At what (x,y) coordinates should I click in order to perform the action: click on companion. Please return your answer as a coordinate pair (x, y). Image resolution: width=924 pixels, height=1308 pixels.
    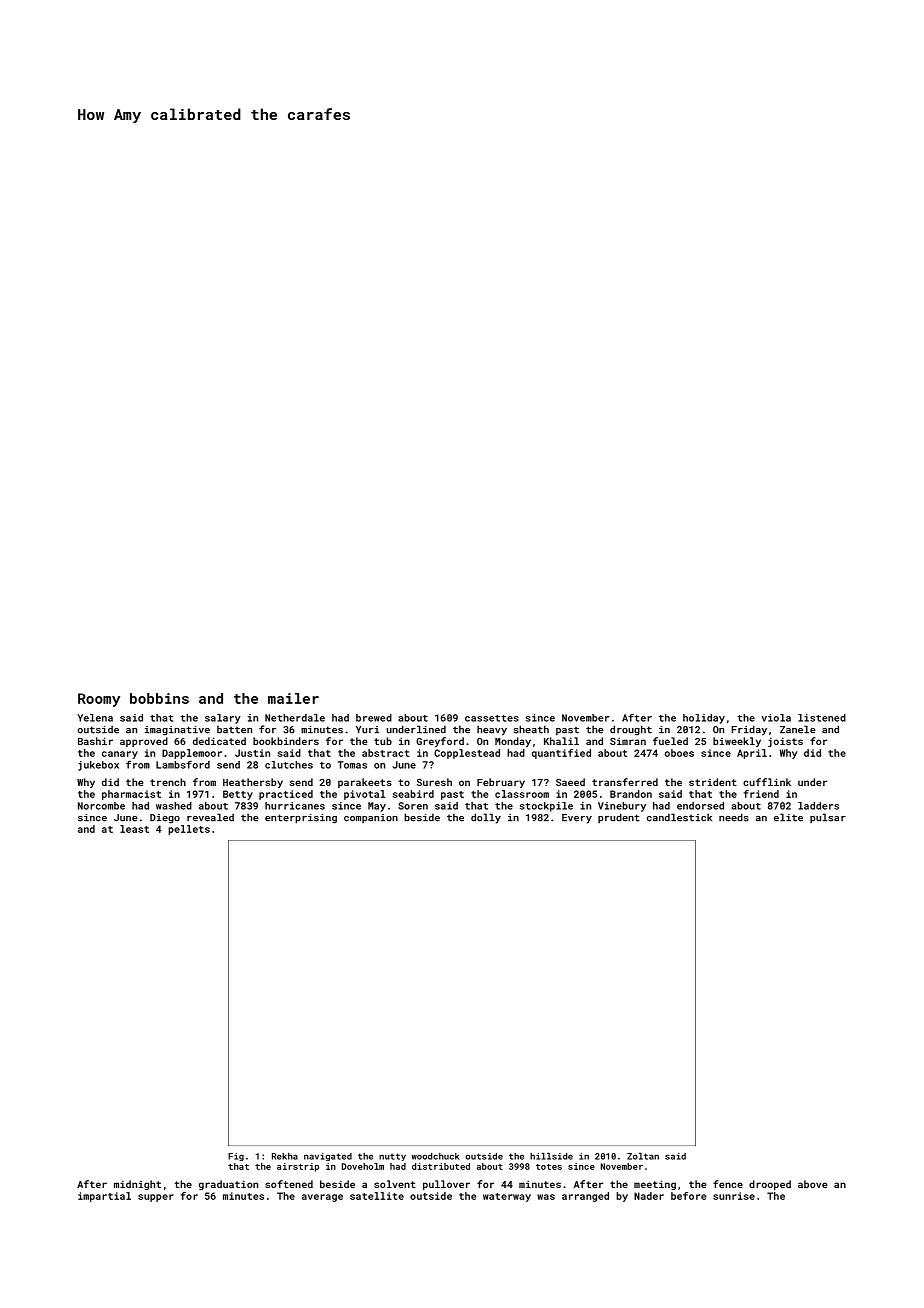
    Looking at the image, I should click on (371, 818).
